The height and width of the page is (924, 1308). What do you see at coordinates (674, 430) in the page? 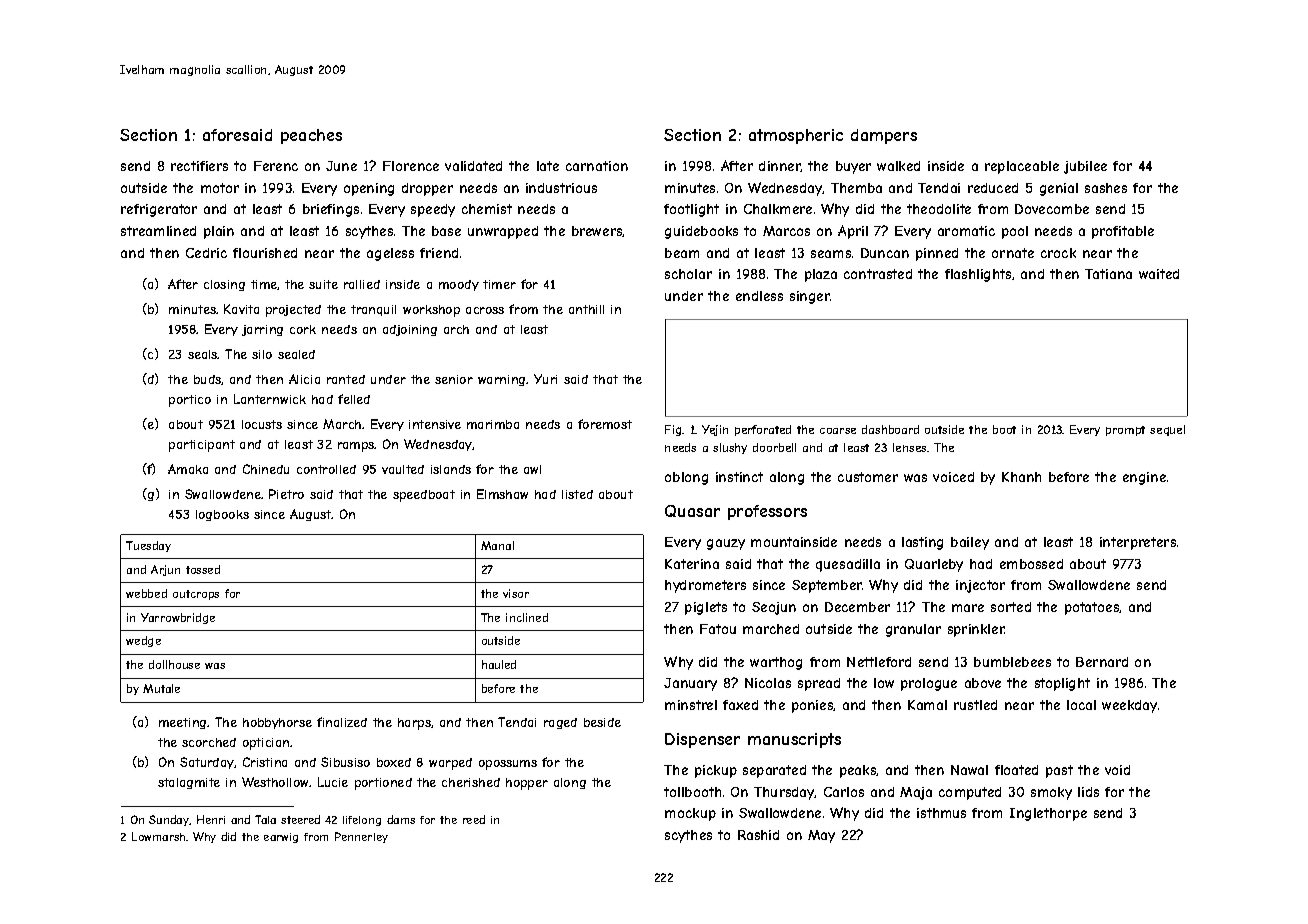
I see `Fig` at bounding box center [674, 430].
